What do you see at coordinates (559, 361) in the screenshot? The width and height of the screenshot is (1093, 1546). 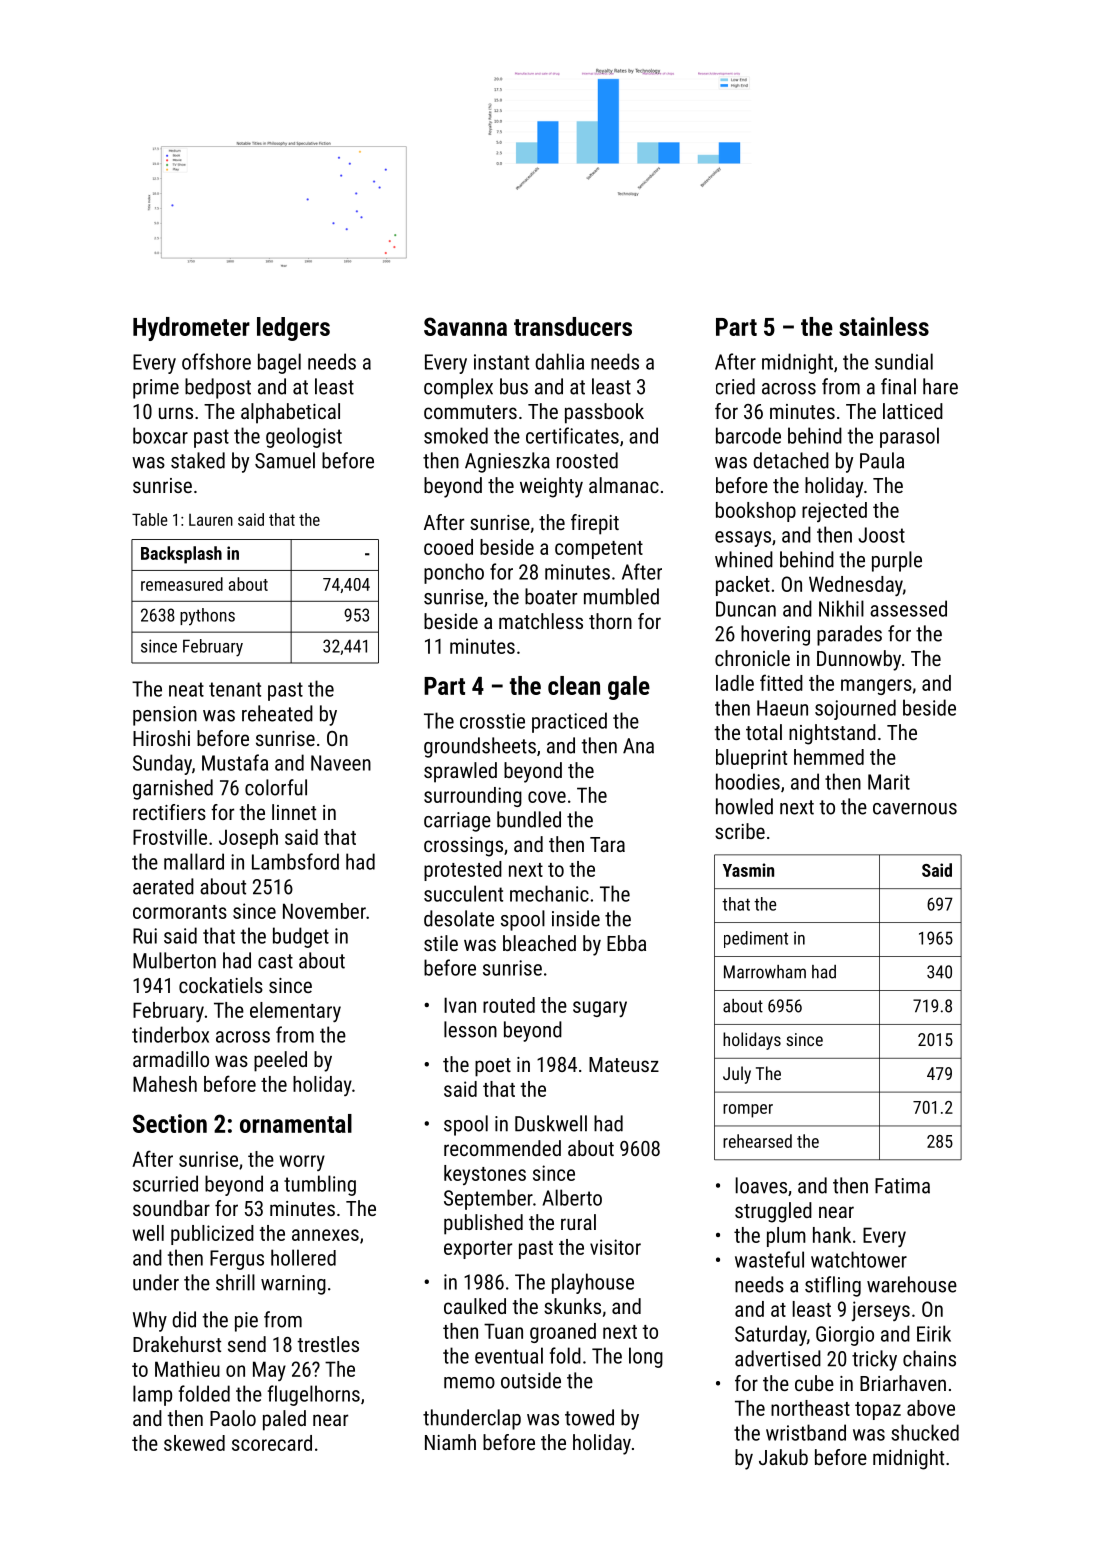 I see `dahlia` at bounding box center [559, 361].
